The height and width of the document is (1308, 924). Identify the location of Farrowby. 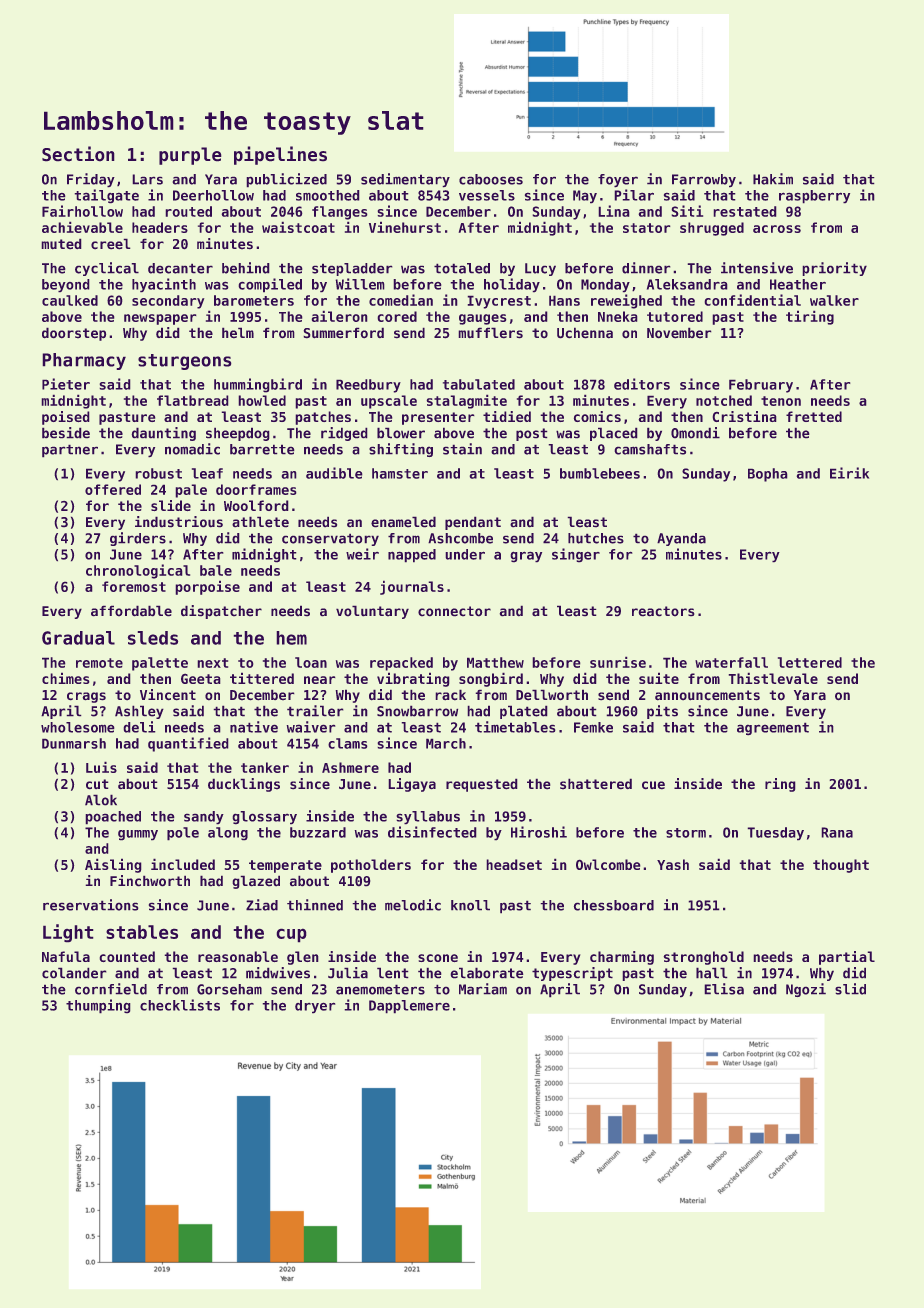
(704, 181).
